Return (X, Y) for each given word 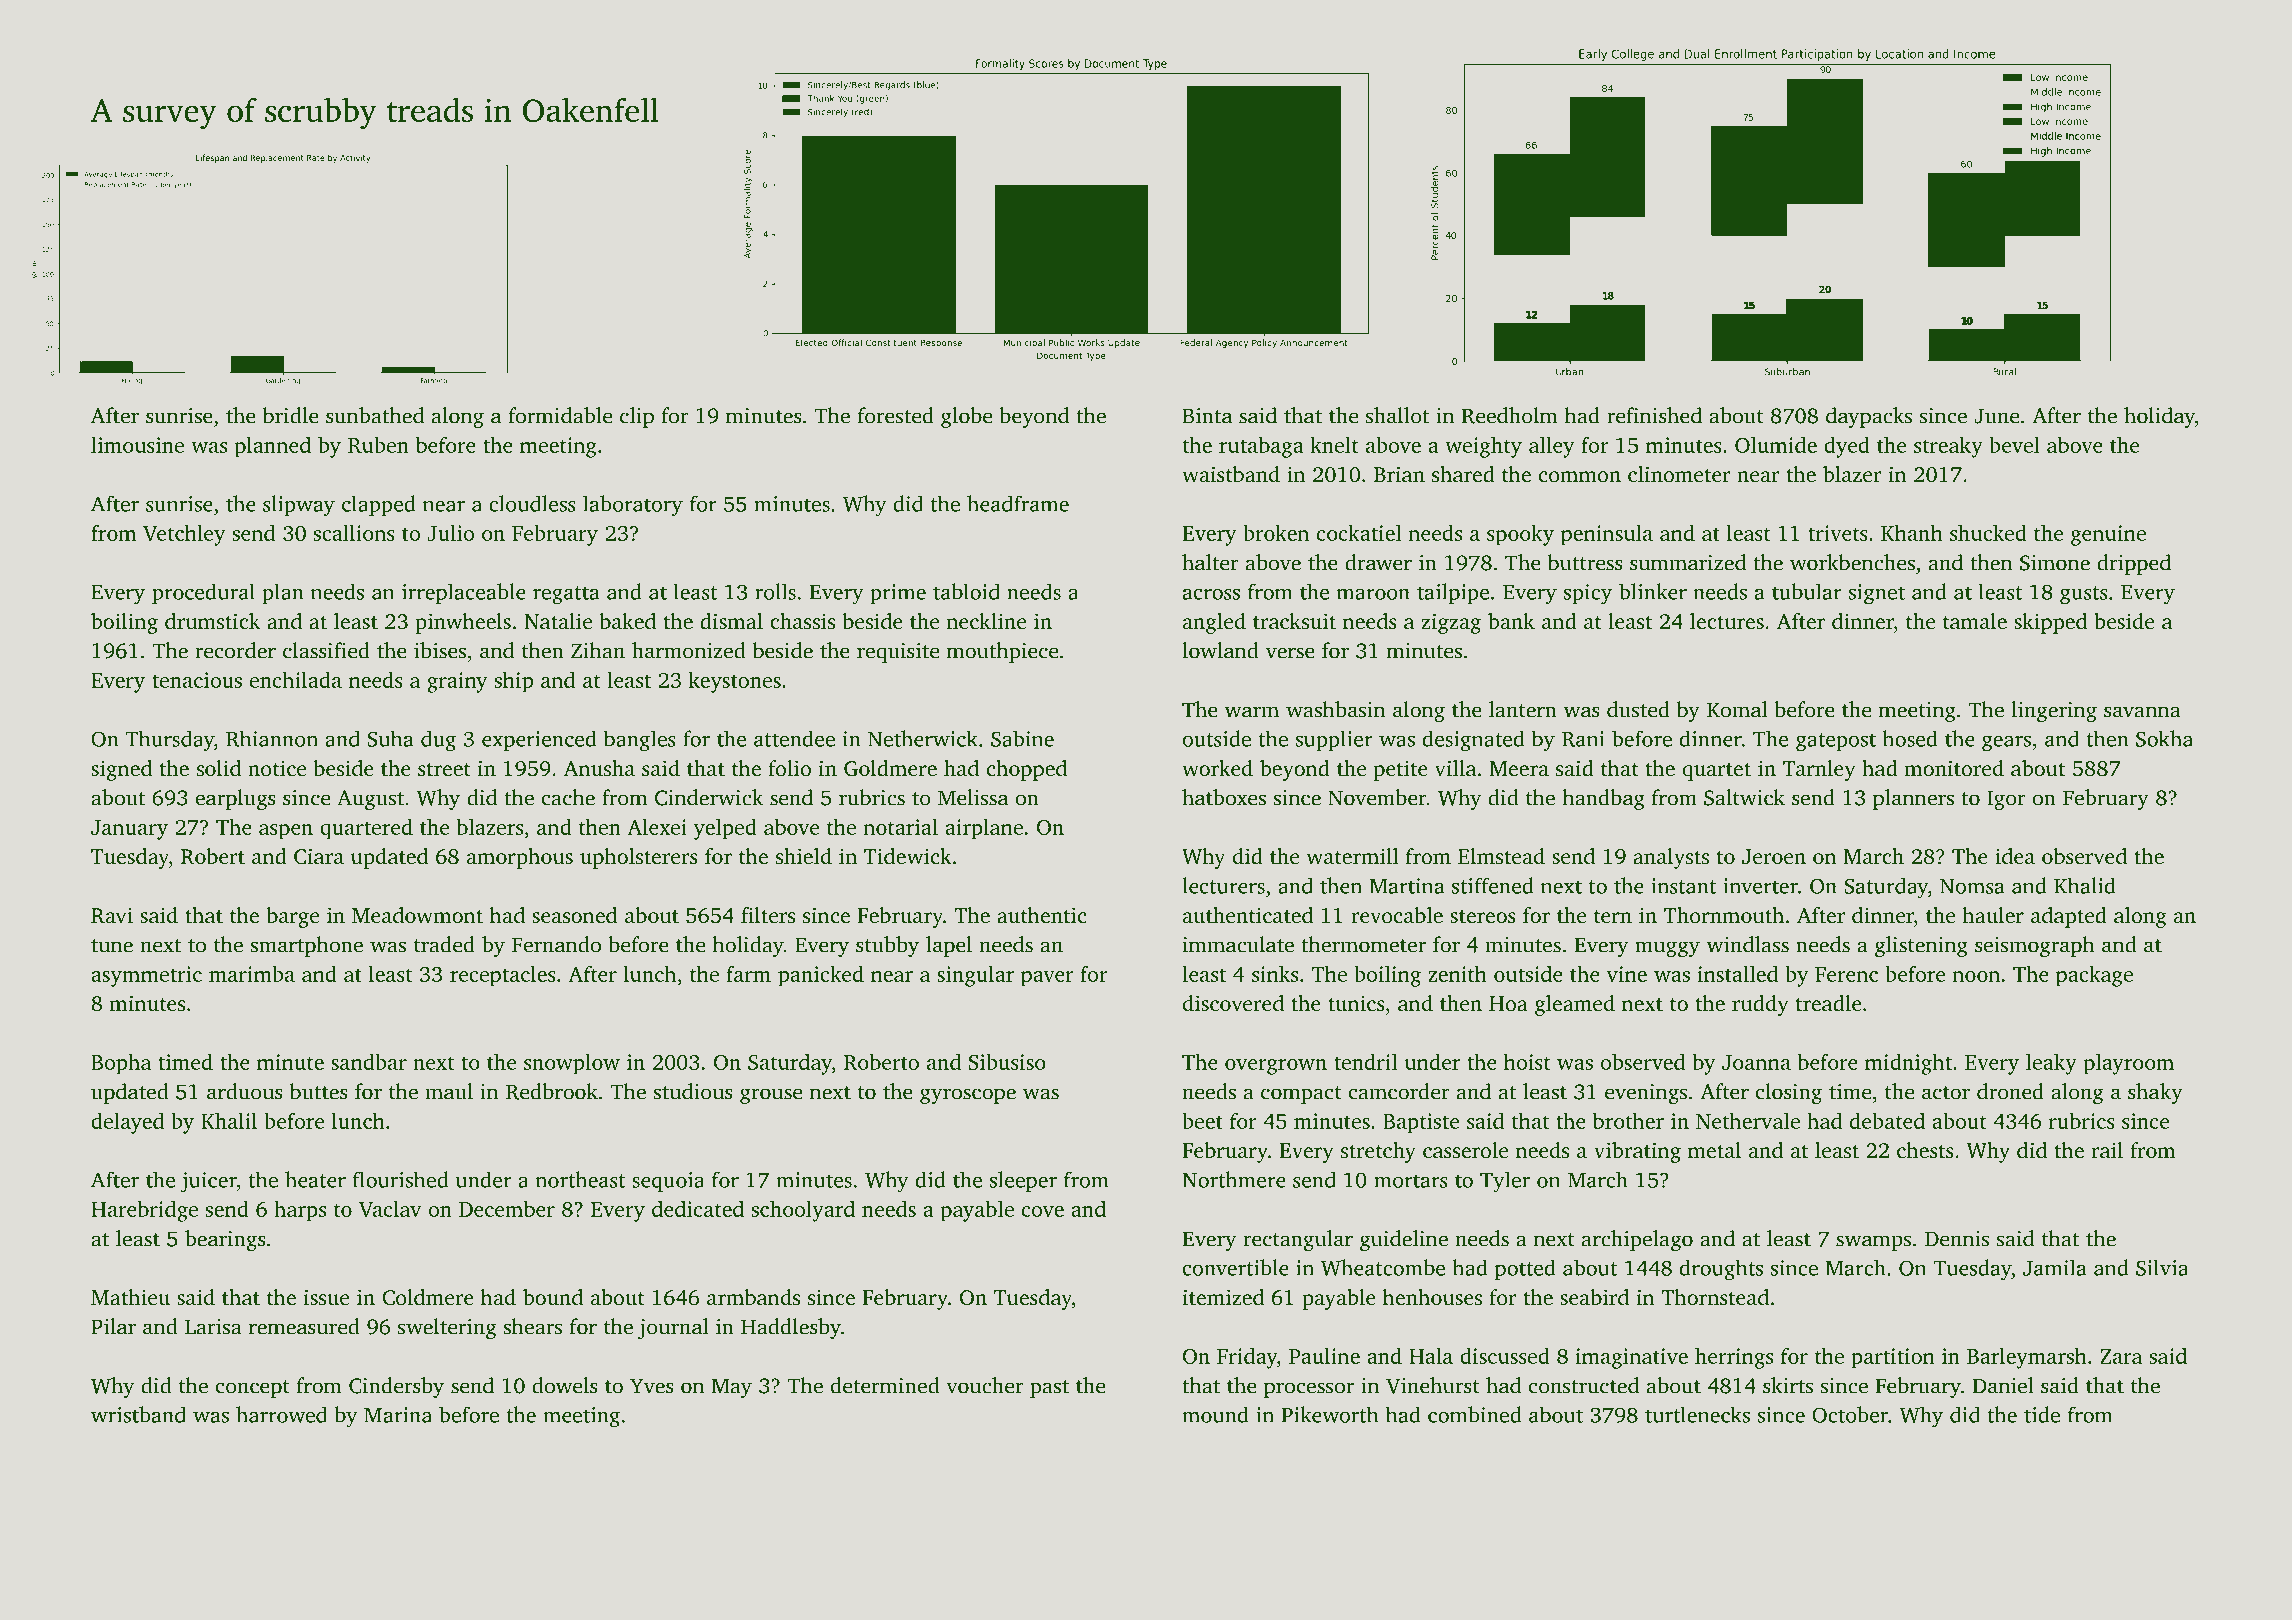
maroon (1373, 594)
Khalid (2085, 885)
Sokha (2164, 738)
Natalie (558, 621)
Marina (398, 1415)
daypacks (1869, 417)
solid (218, 768)
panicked (821, 976)
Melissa (973, 797)
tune (112, 946)
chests (1925, 1150)
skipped (2050, 623)
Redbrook (552, 1091)
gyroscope (968, 1096)
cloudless (532, 503)
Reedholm (1510, 415)
